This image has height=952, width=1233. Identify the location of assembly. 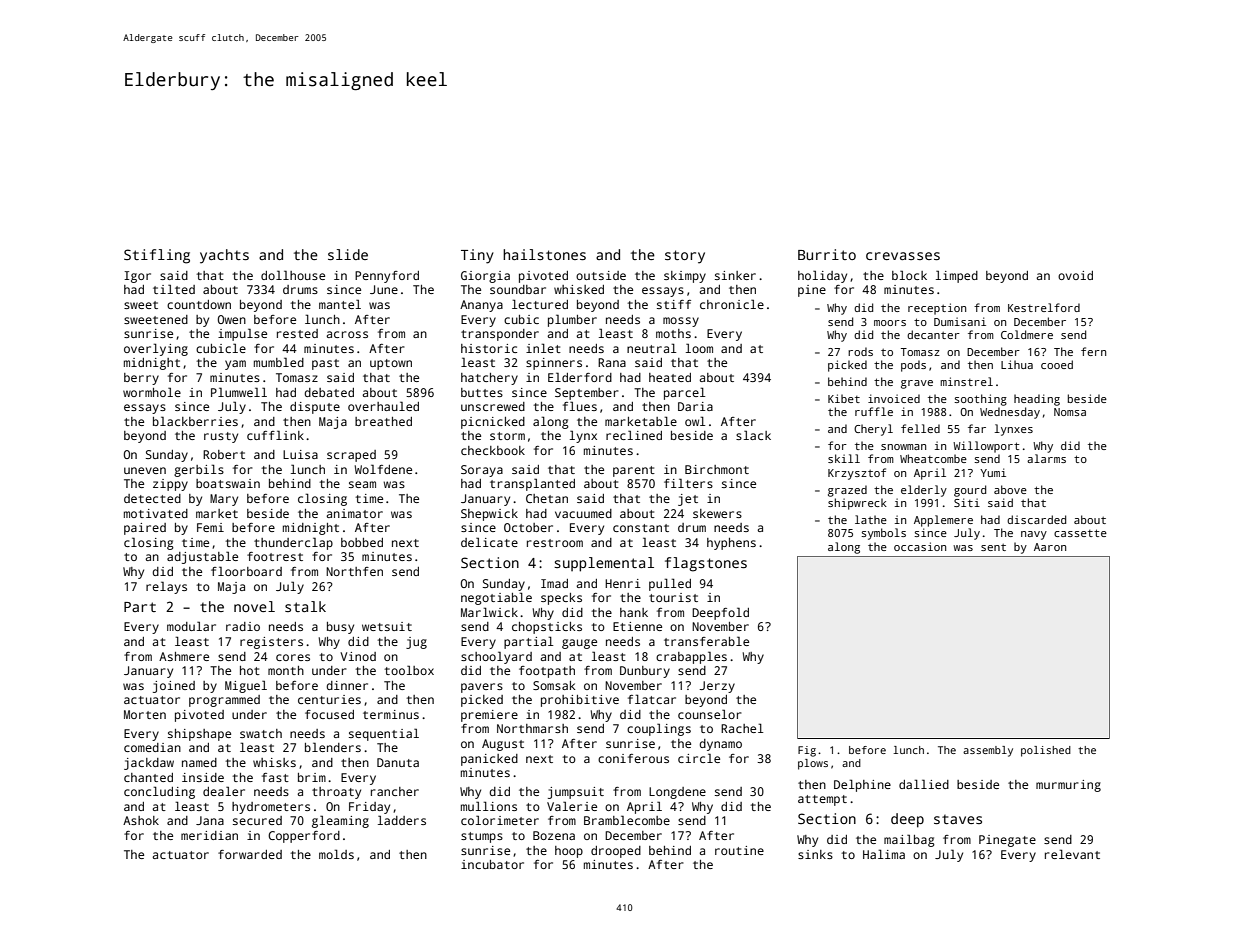
(988, 751).
